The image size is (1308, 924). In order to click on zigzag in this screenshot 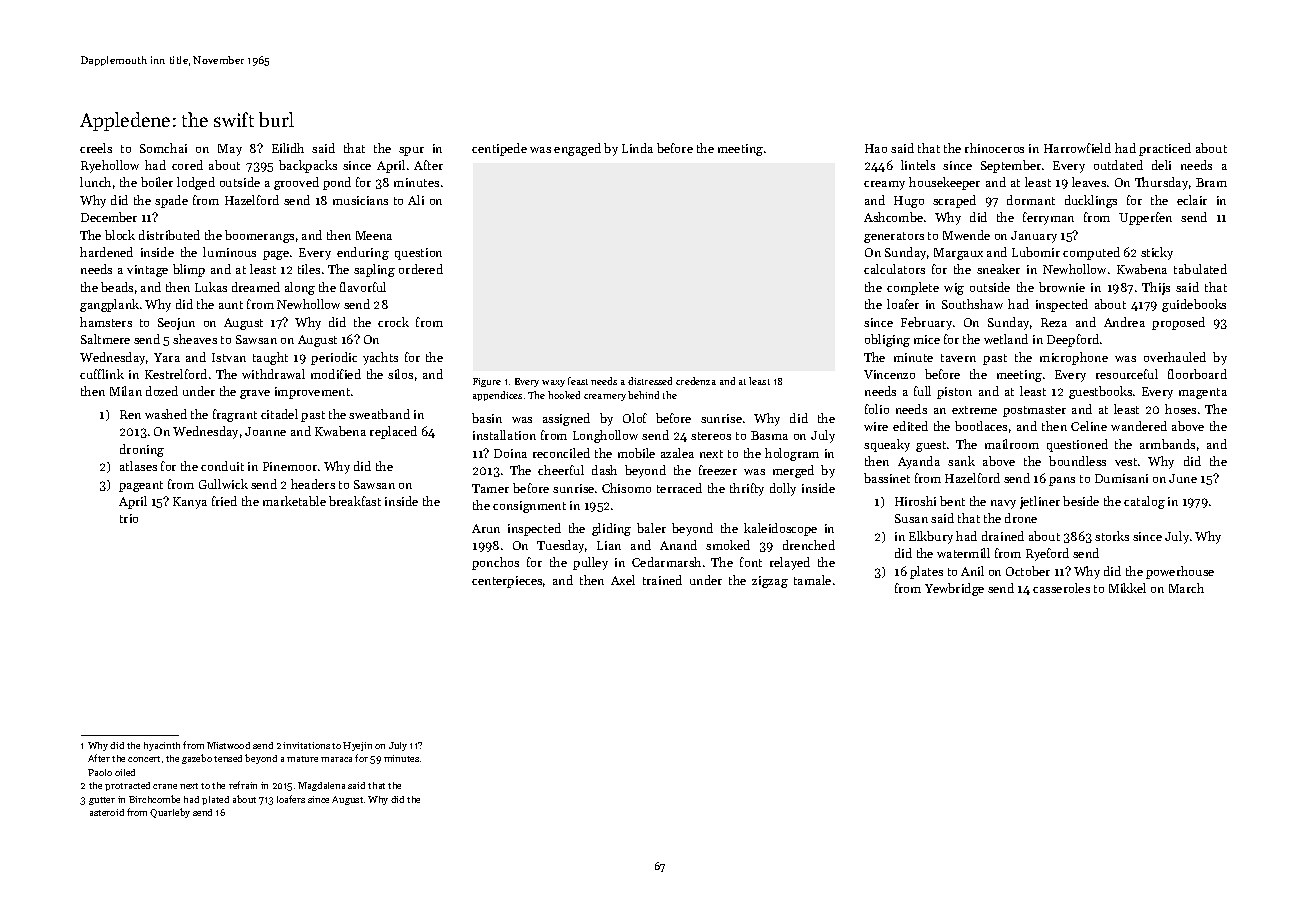, I will do `click(770, 582)`.
